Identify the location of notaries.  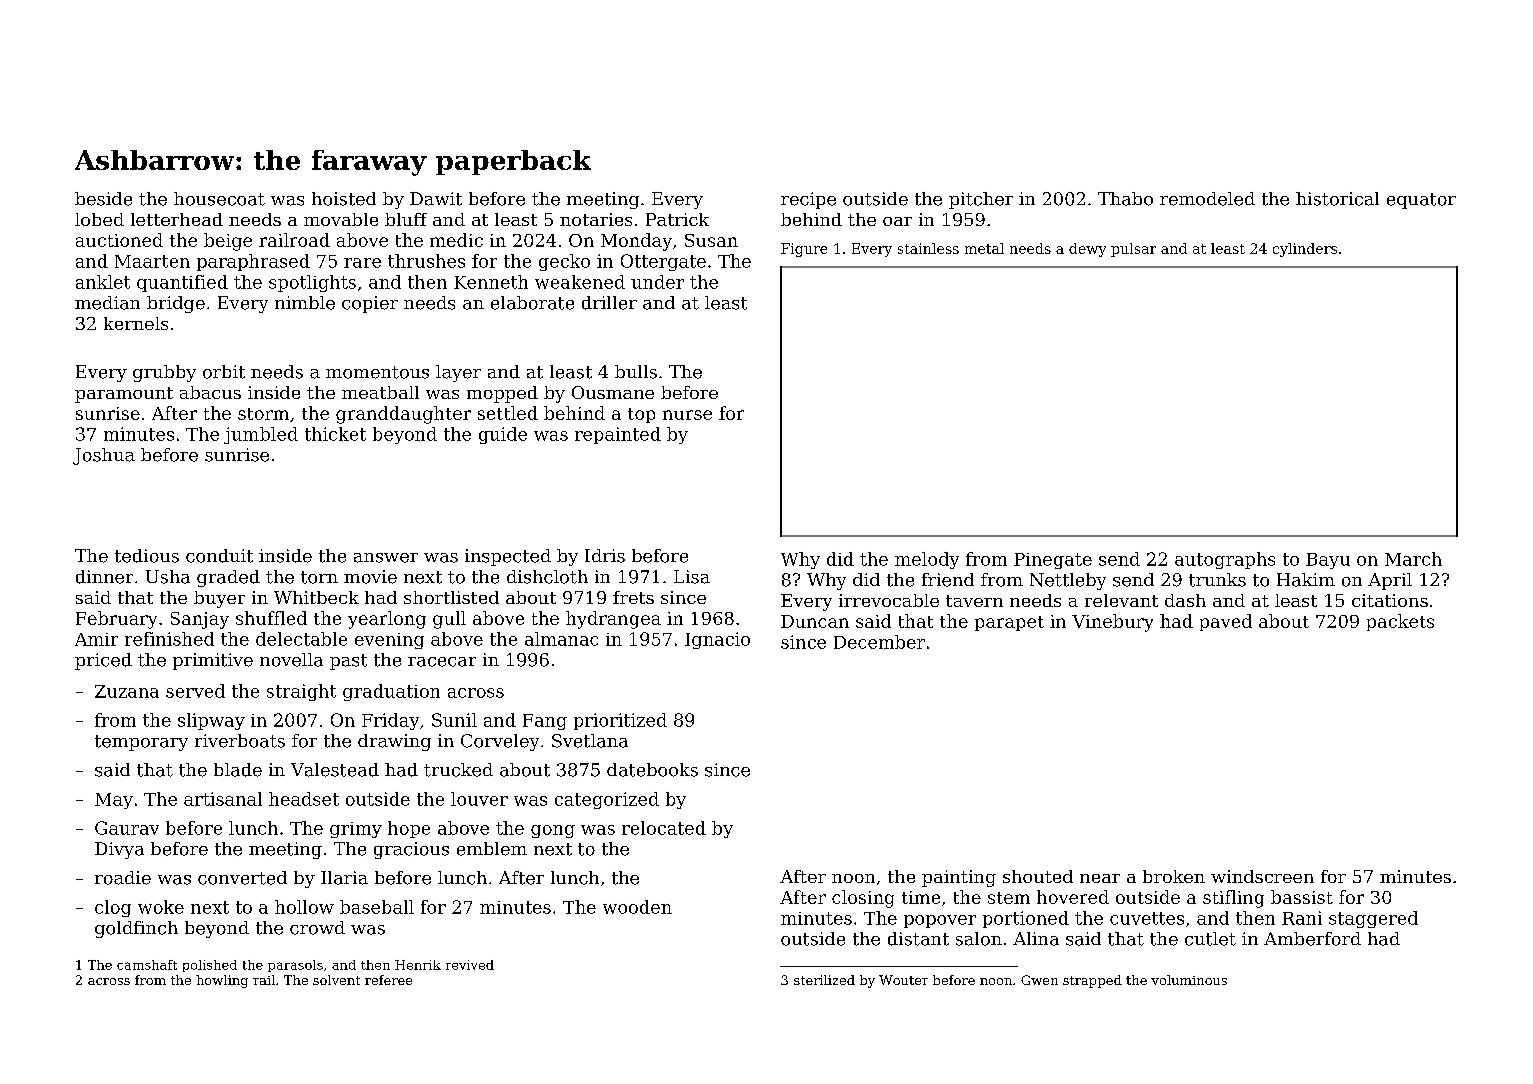
(596, 219).
